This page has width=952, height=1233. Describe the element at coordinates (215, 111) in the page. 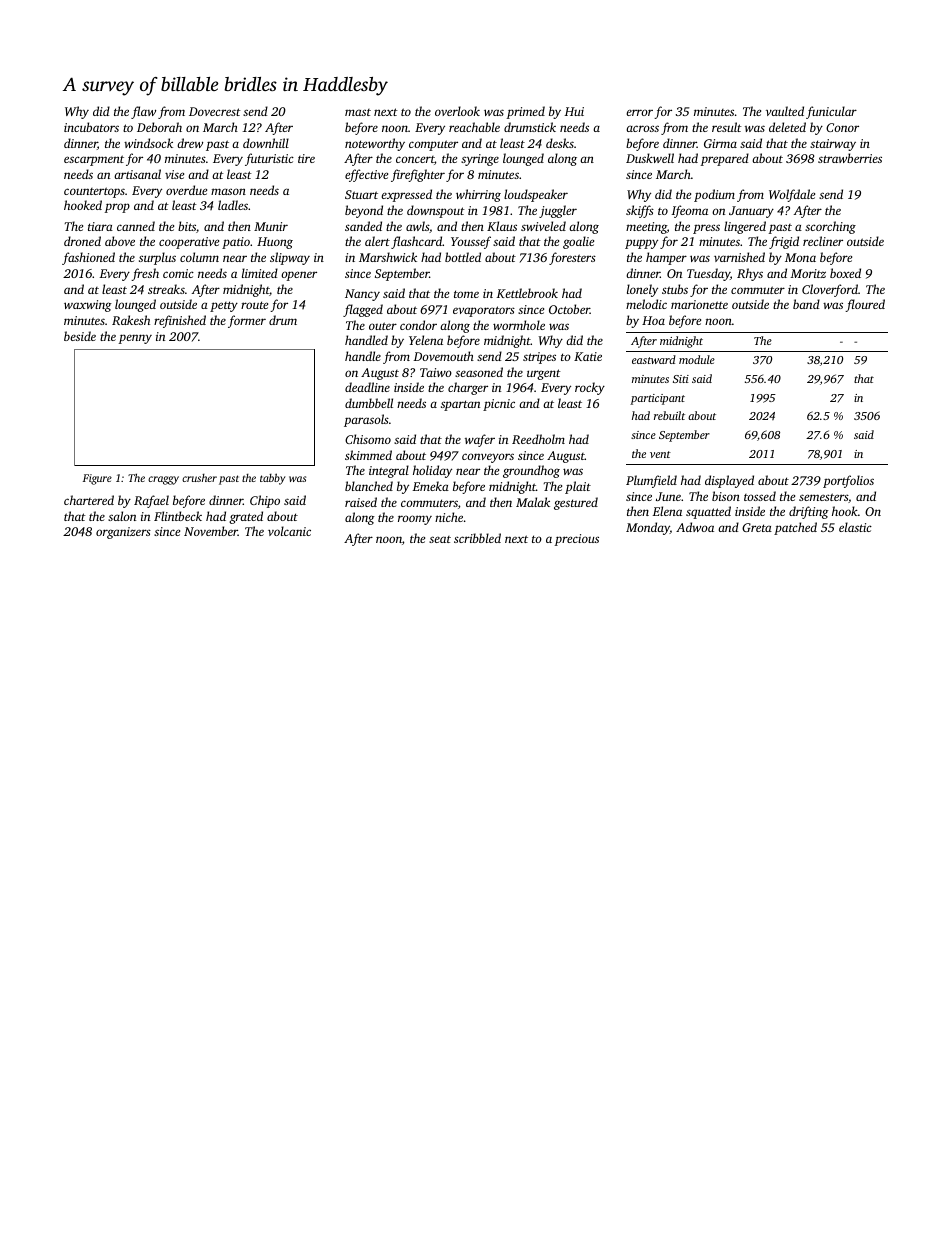

I see `Dovecrest` at that location.
